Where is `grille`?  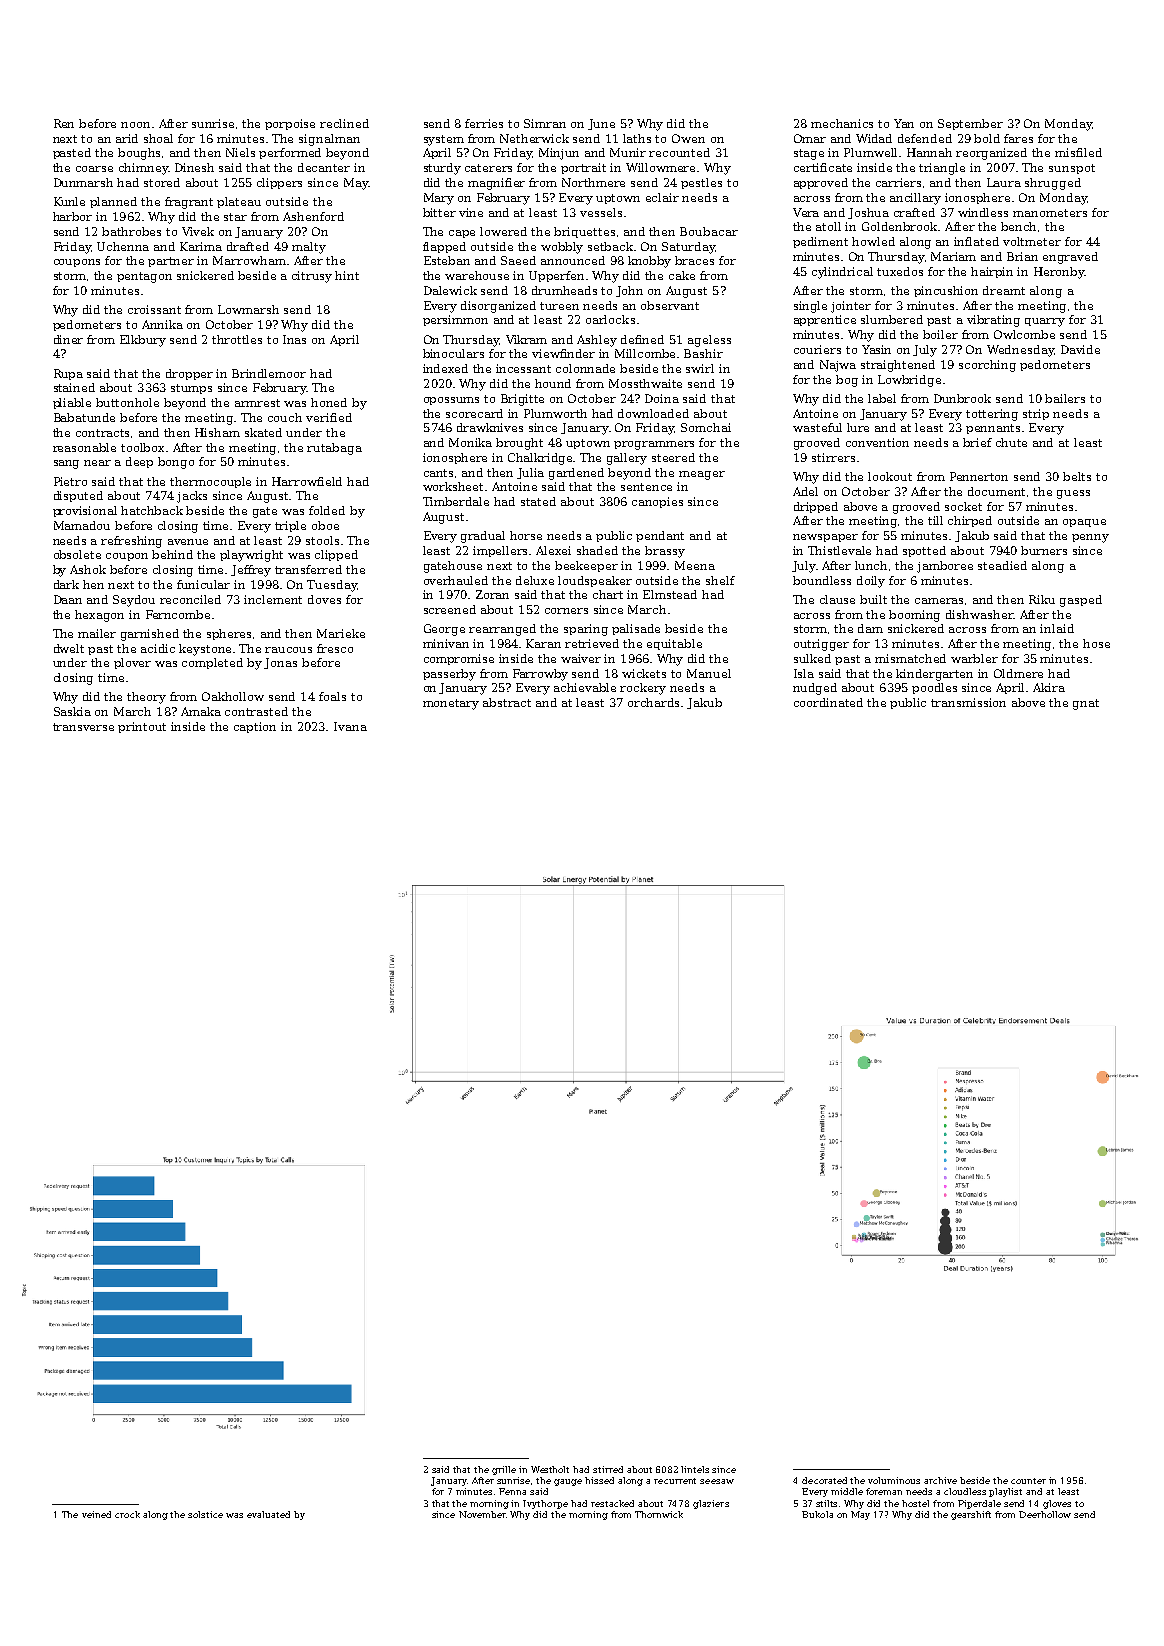 grille is located at coordinates (504, 1470).
